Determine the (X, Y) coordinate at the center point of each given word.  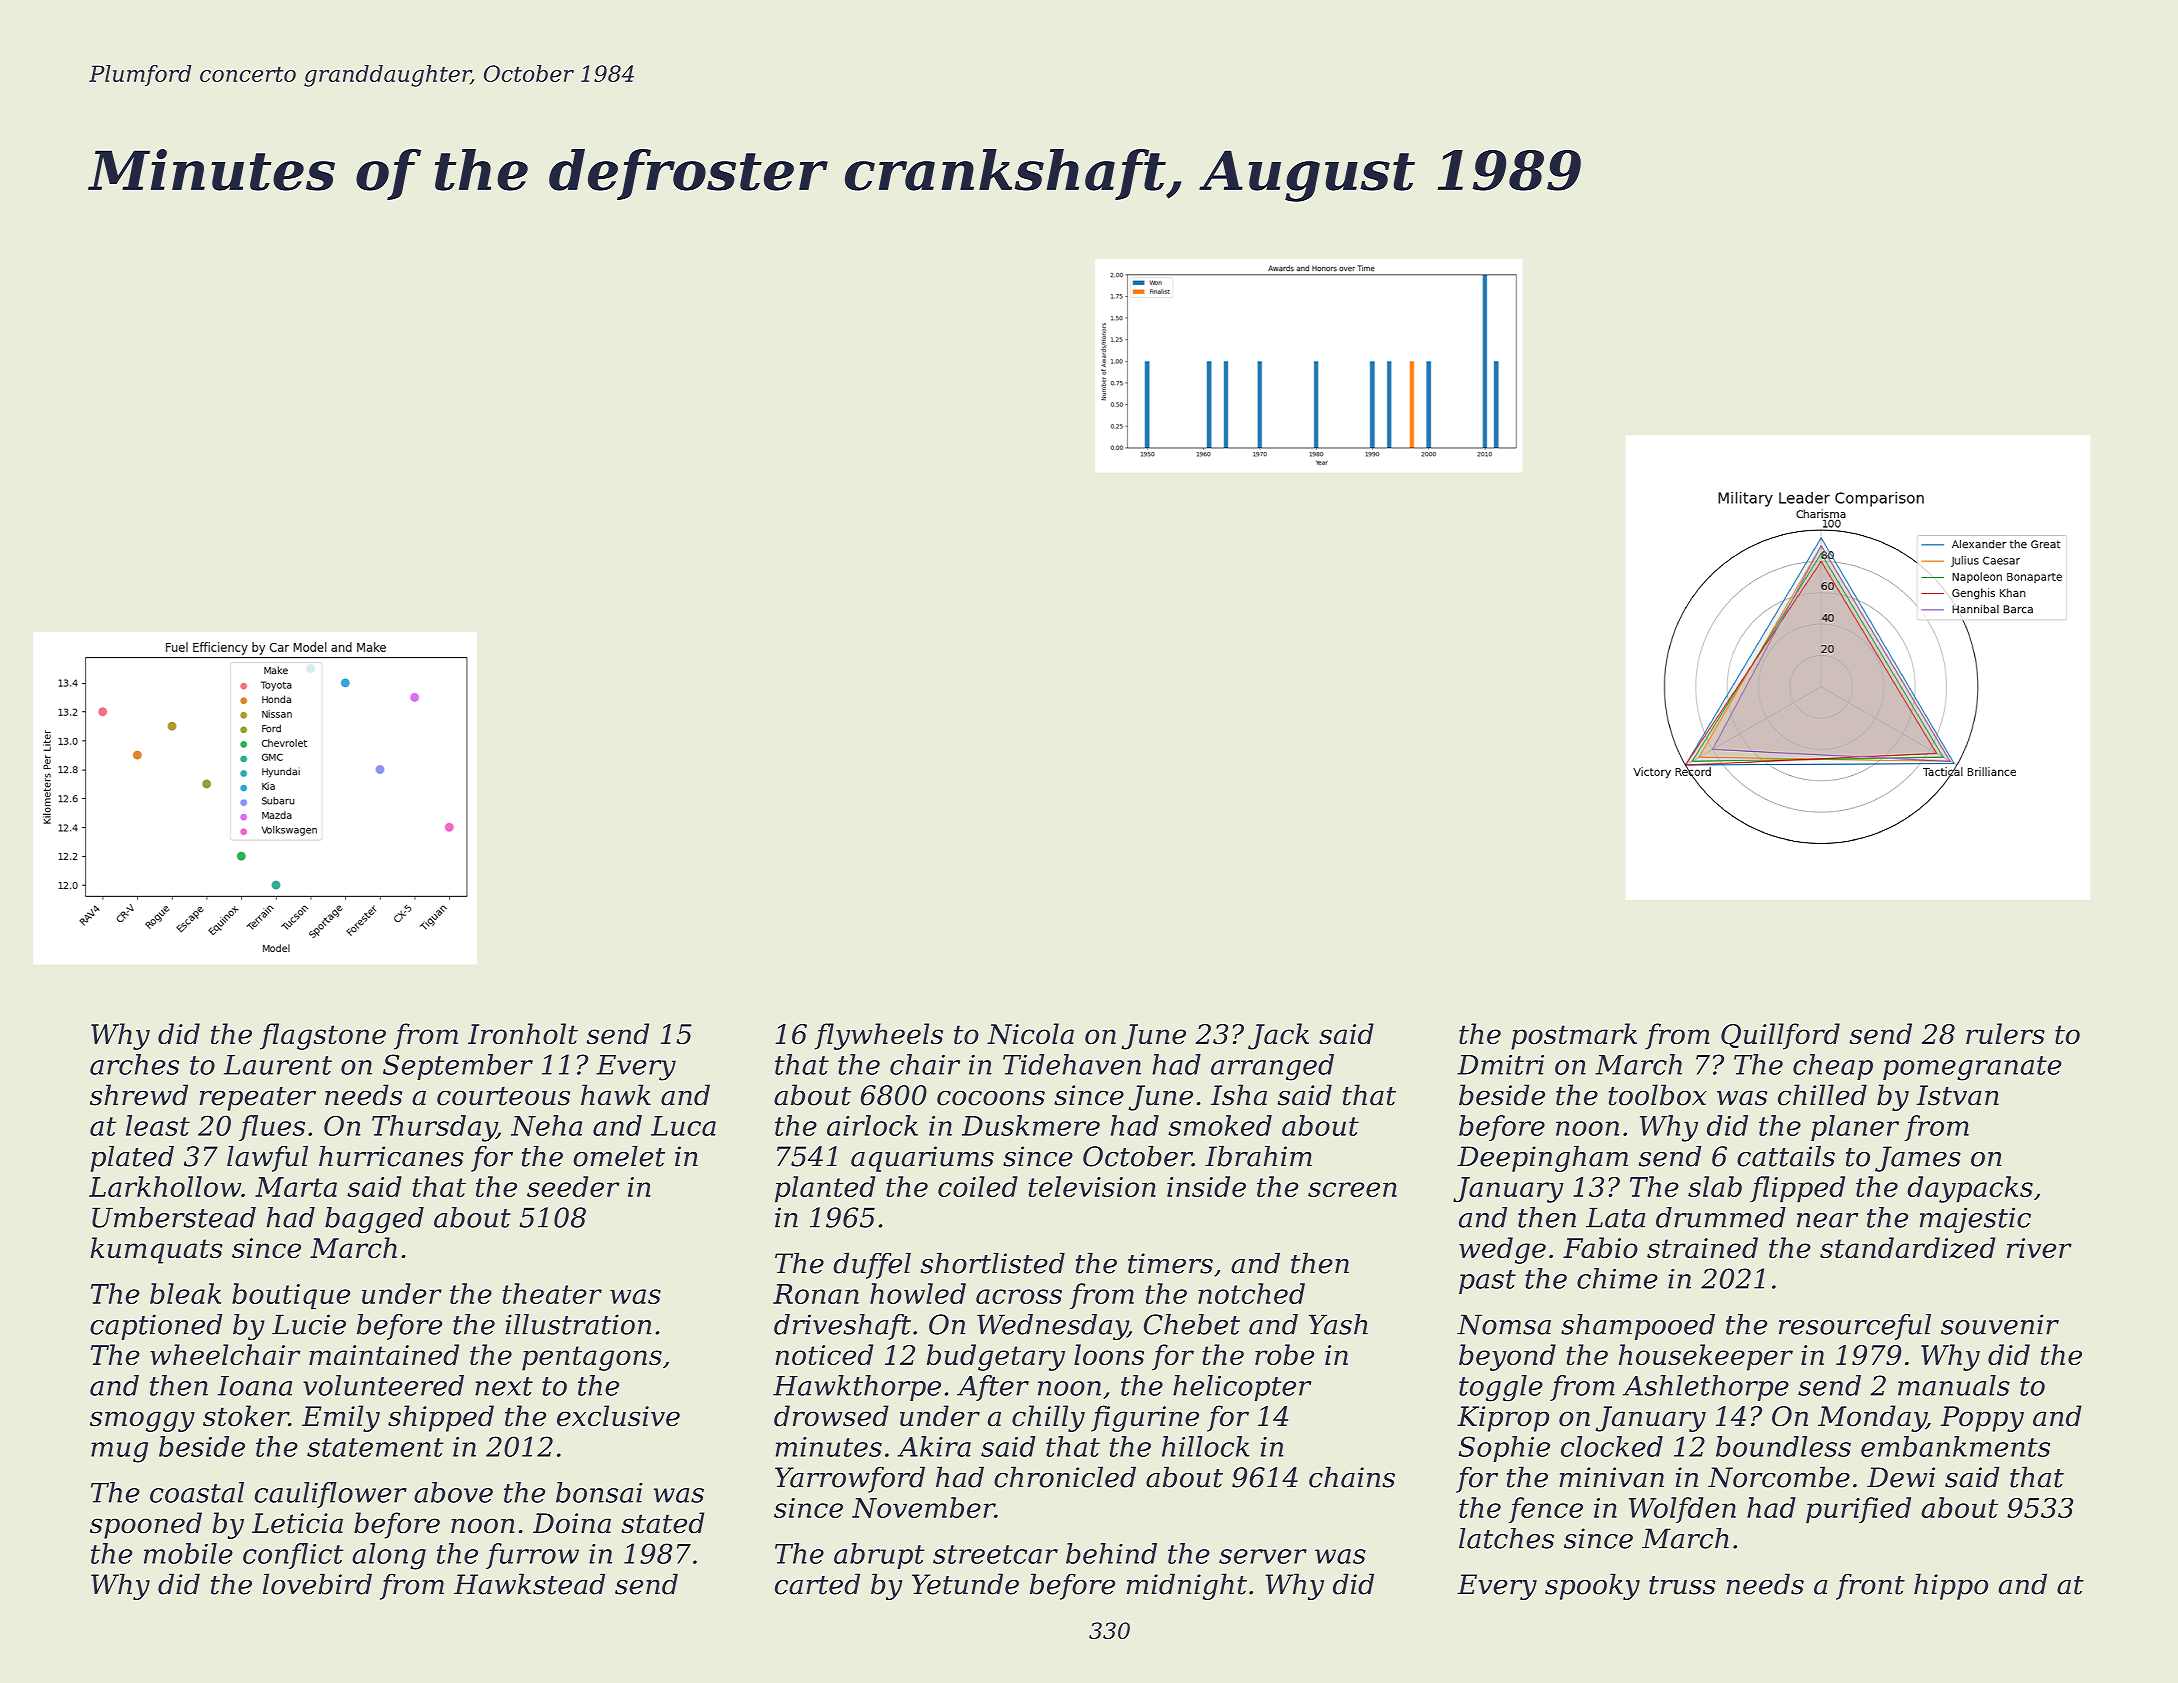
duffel (872, 1265)
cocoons (991, 1098)
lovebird (317, 1584)
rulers (2005, 1034)
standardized (1907, 1248)
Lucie (309, 1324)
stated (662, 1523)
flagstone (323, 1036)
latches (1506, 1538)
